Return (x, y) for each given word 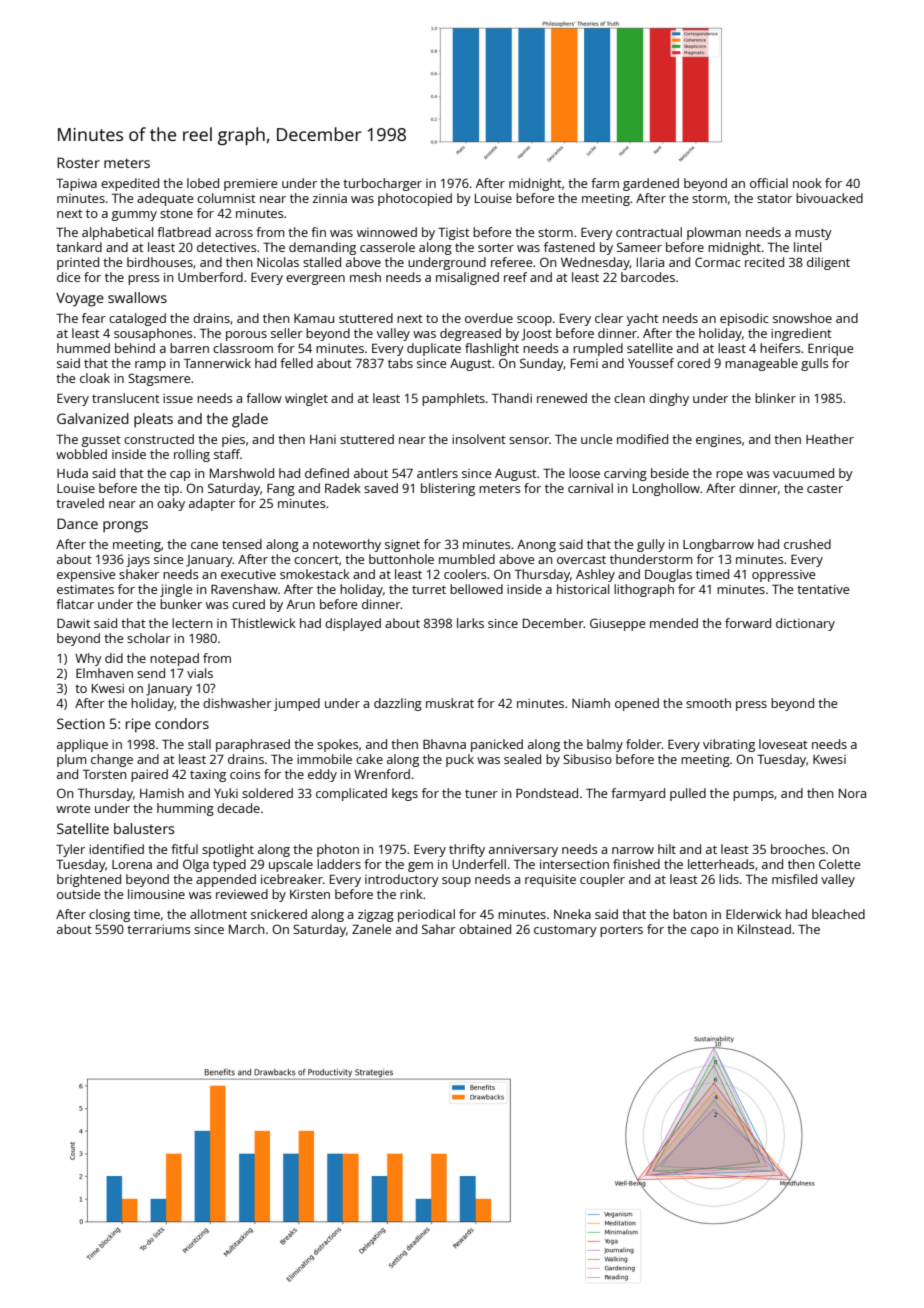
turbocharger (382, 184)
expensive (86, 575)
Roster (78, 162)
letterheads (721, 864)
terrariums (158, 929)
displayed (353, 624)
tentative (823, 589)
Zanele (371, 929)
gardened (651, 184)
